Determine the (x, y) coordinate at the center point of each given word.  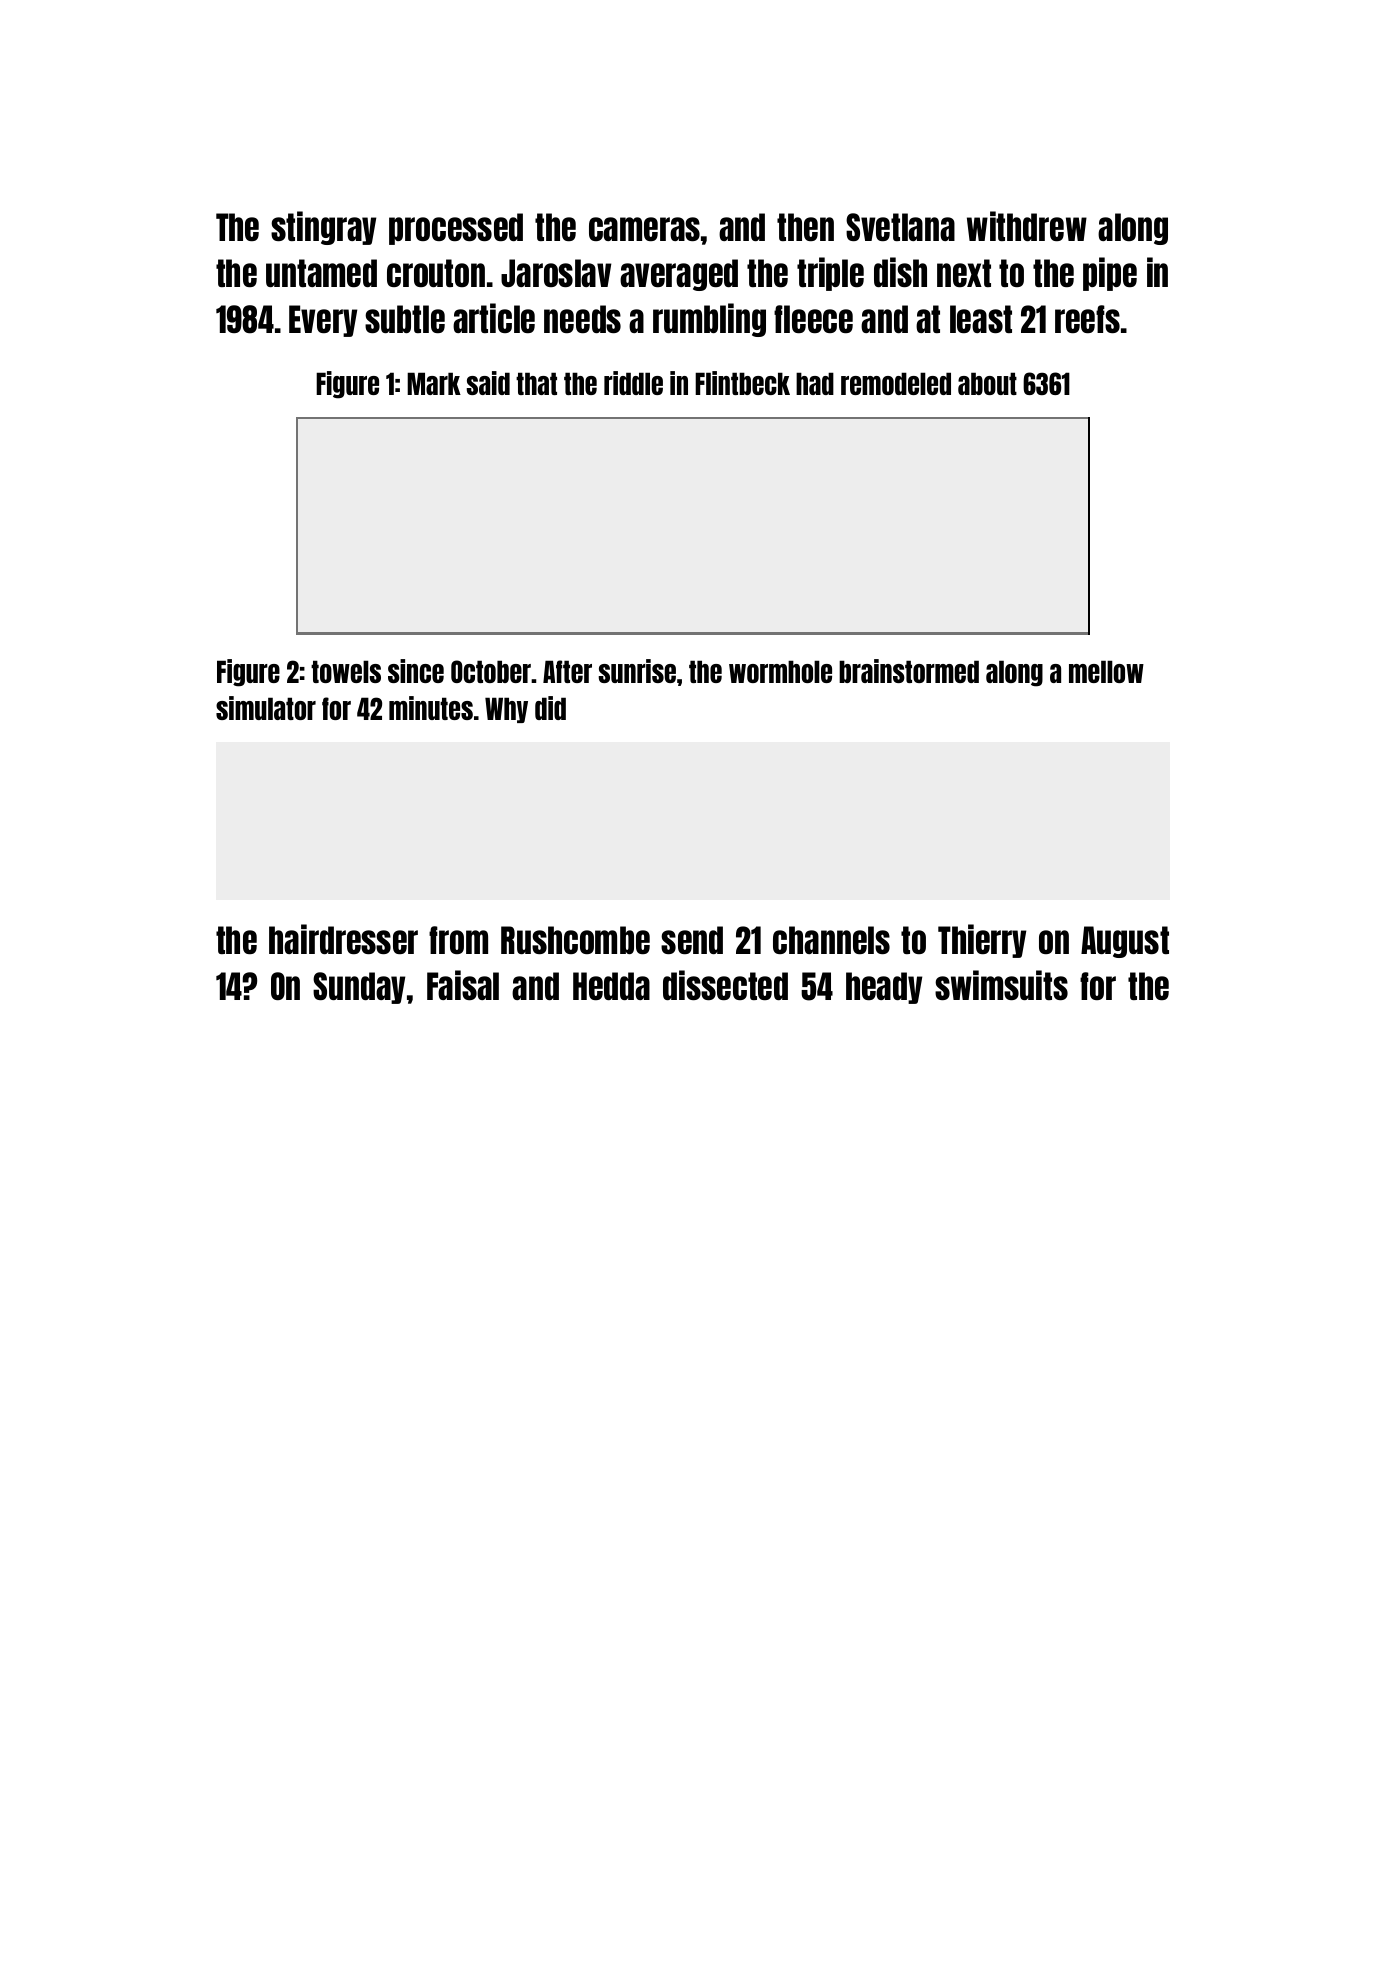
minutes (431, 708)
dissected (725, 985)
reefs (1087, 319)
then (805, 227)
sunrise (637, 671)
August (1125, 942)
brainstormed (909, 671)
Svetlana (900, 227)
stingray (323, 228)
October (491, 671)
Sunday (359, 988)
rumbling (709, 320)
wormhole (780, 671)
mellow (1106, 671)
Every (323, 321)
